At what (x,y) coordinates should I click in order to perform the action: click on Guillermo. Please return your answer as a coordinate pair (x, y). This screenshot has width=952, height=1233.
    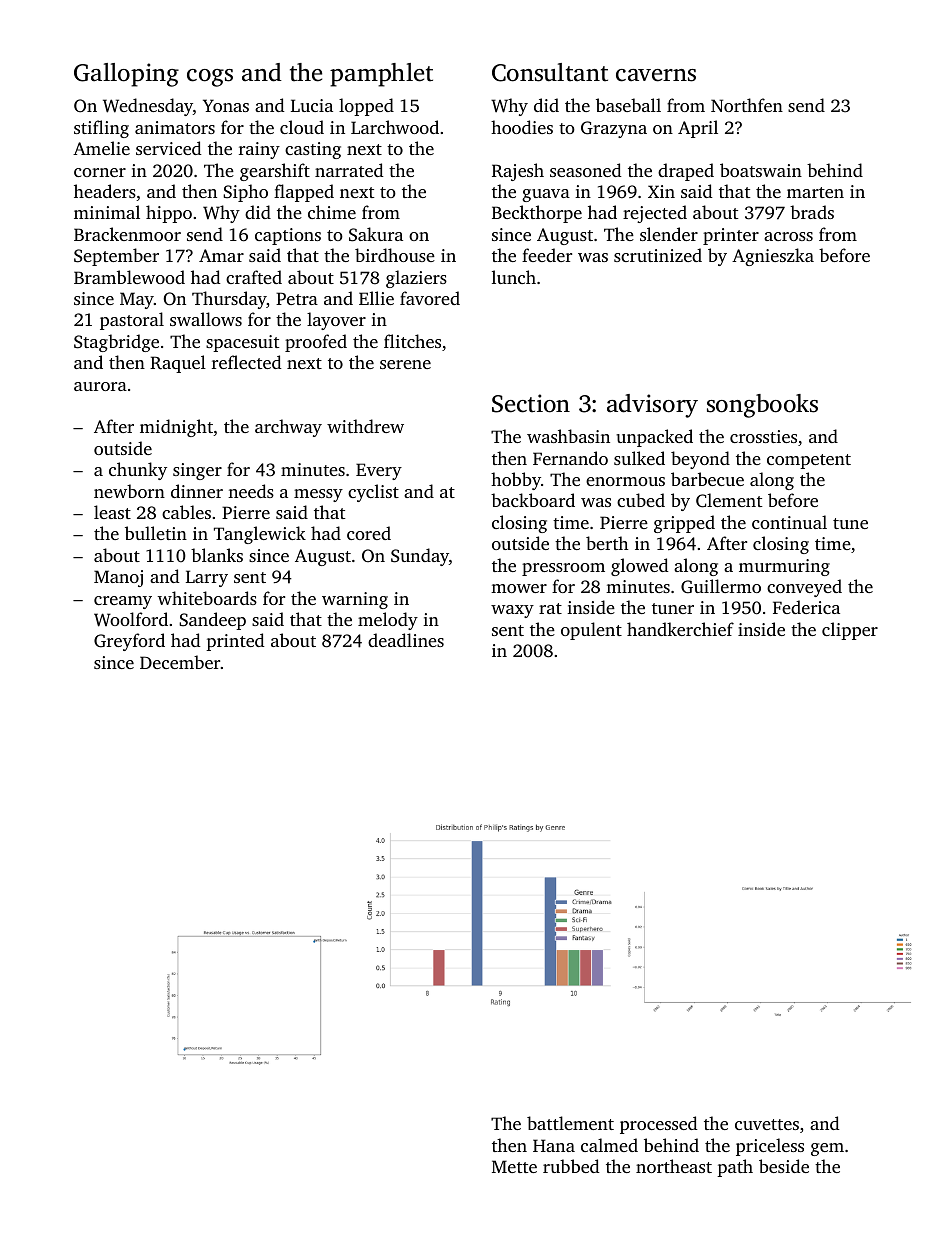
    Looking at the image, I should click on (721, 586).
